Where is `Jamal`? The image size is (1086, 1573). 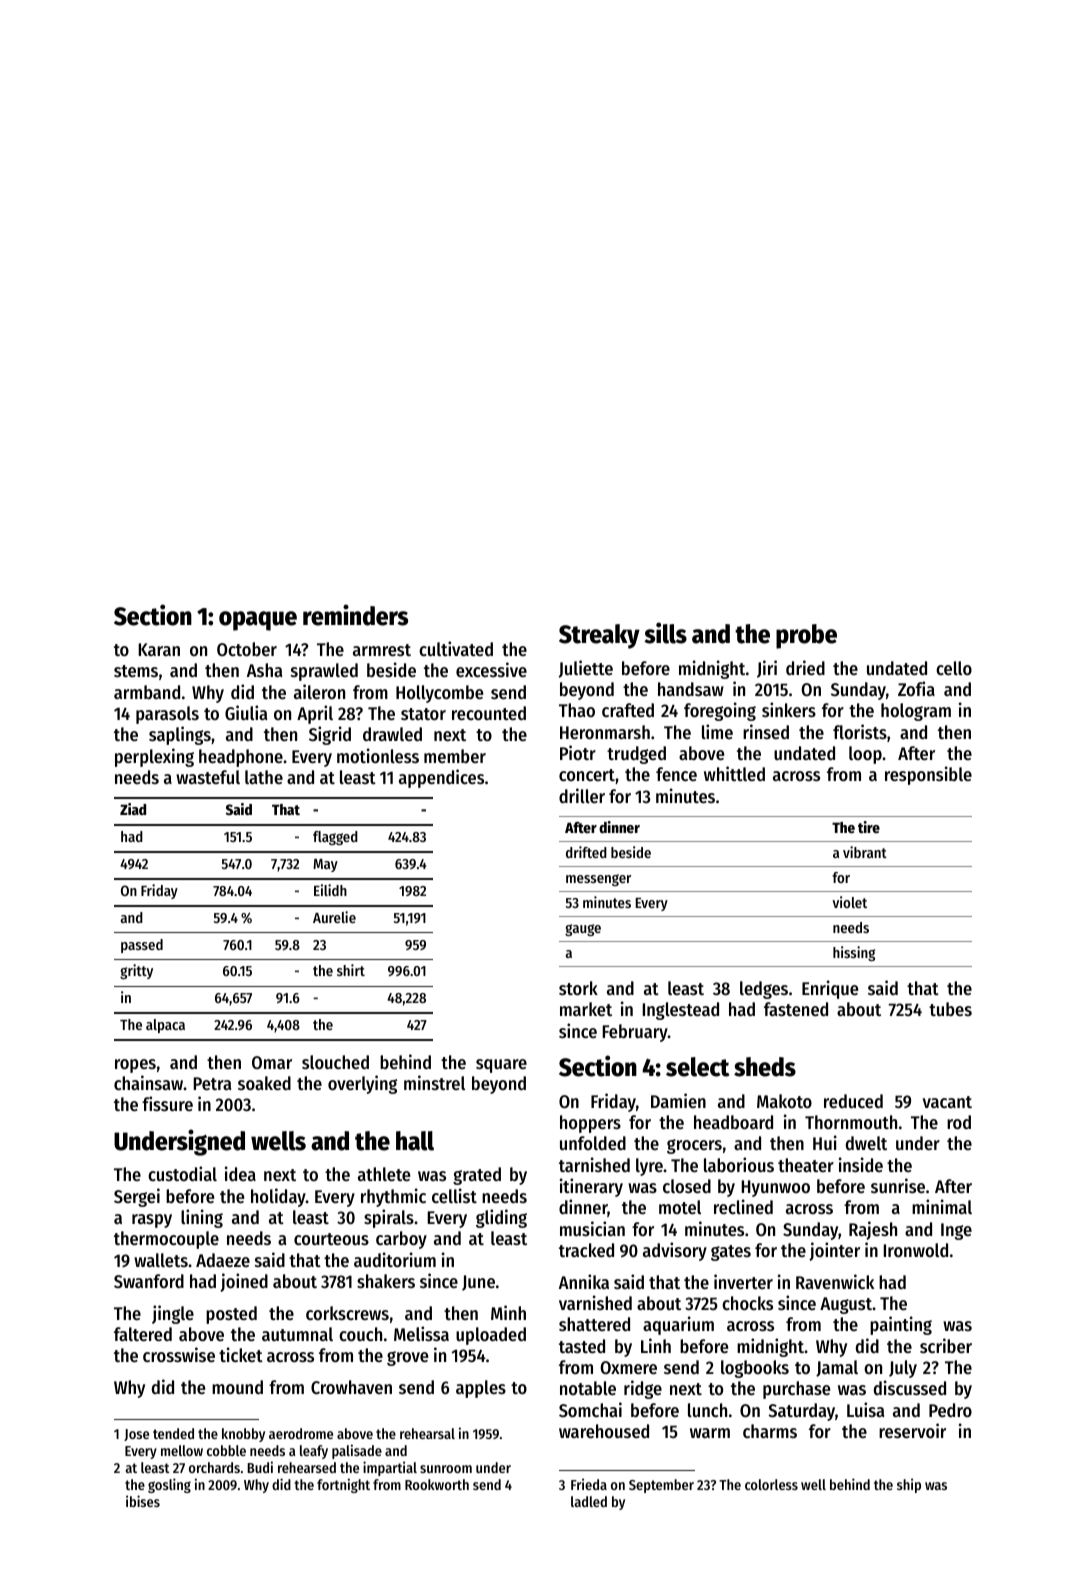 Jamal is located at coordinates (837, 1368).
